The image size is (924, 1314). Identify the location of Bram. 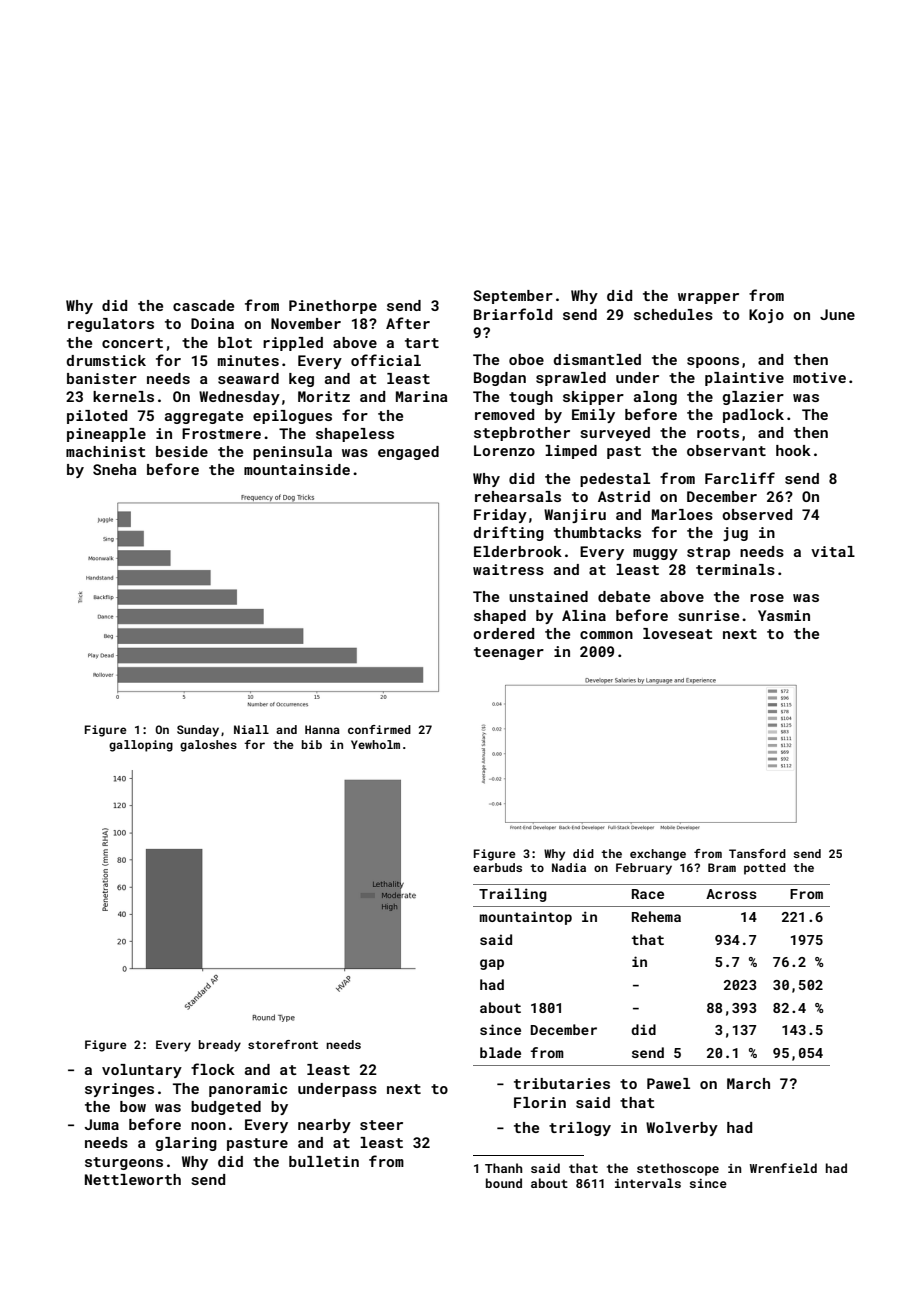
(722, 867).
